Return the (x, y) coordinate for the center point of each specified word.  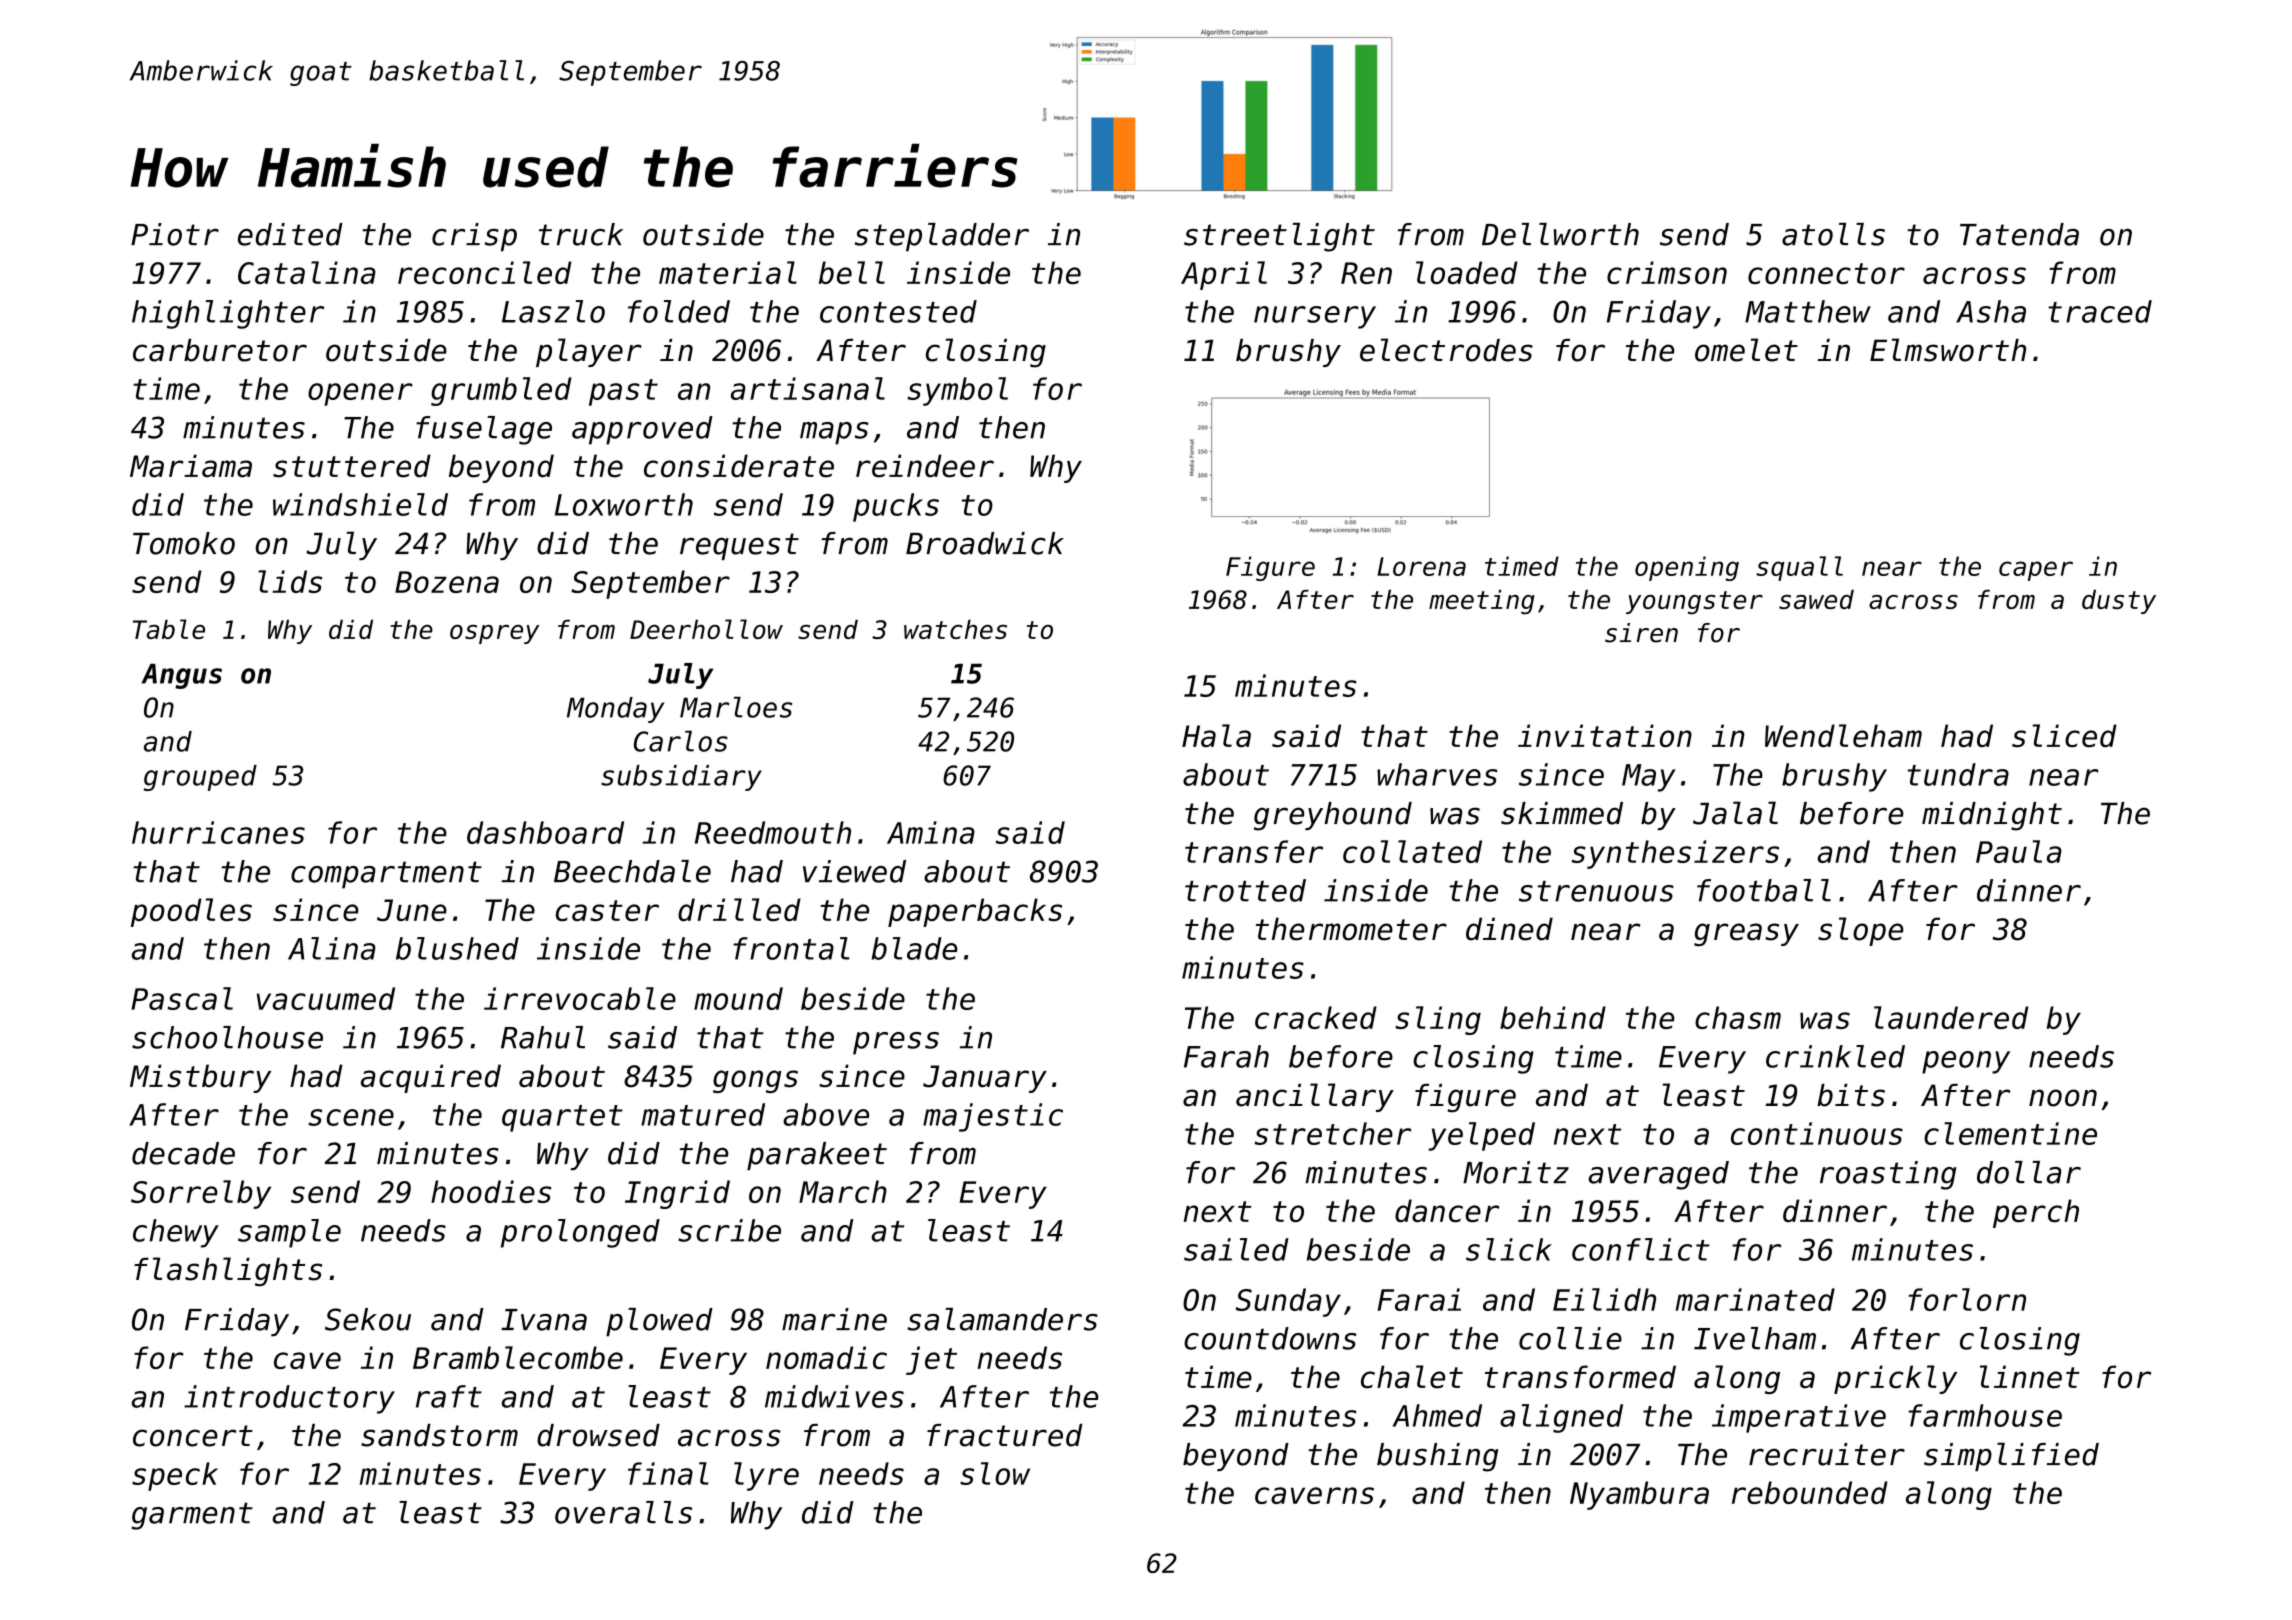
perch (2036, 1213)
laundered (1951, 1017)
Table (169, 629)
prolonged (580, 1233)
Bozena (447, 582)
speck (175, 1476)
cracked (1316, 1017)
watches (955, 629)
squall (1799, 568)
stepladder (942, 237)
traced (2100, 311)
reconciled (485, 272)
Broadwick (985, 543)
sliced (2064, 736)
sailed (1236, 1249)
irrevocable (580, 998)
